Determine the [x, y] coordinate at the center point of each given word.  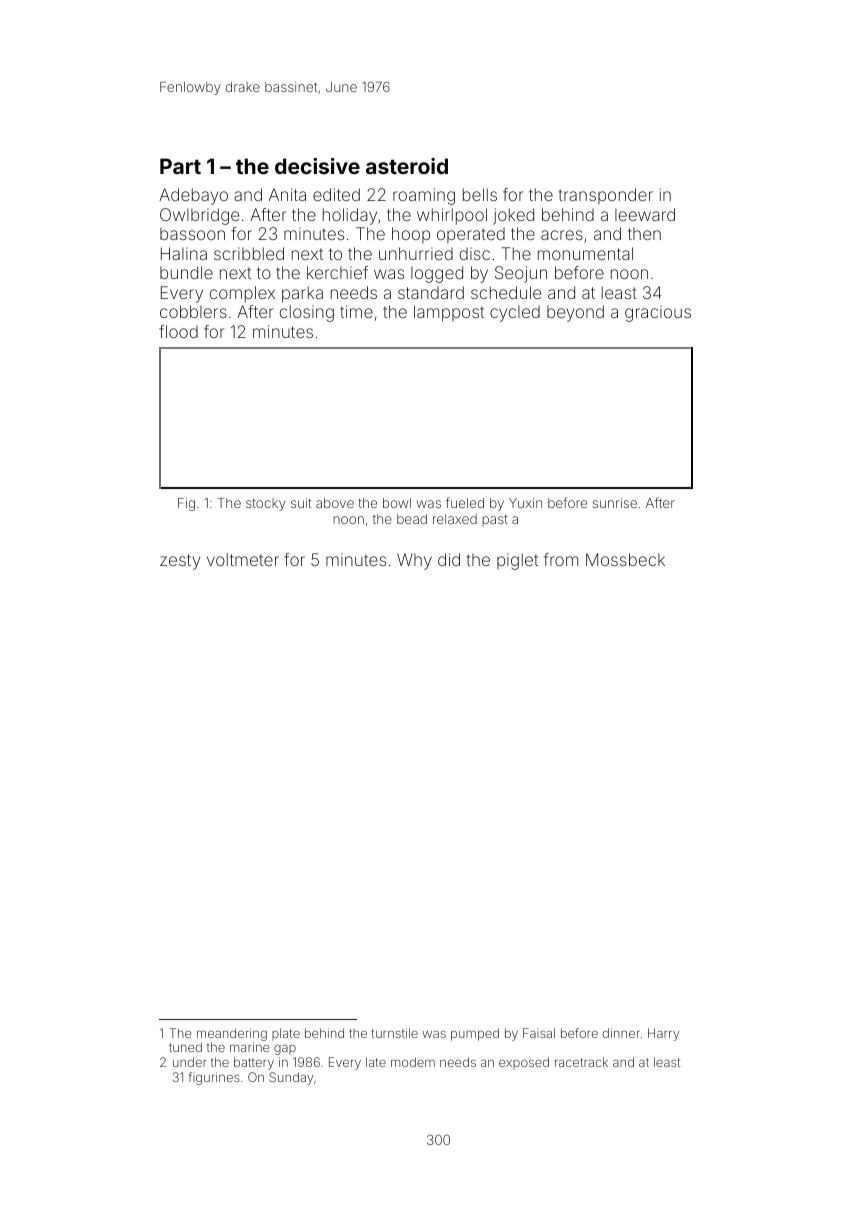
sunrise [615, 503]
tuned [185, 1047]
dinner [621, 1033]
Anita [287, 194]
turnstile [395, 1033]
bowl [397, 503]
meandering [232, 1034]
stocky [265, 504]
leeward [645, 214]
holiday [350, 216]
